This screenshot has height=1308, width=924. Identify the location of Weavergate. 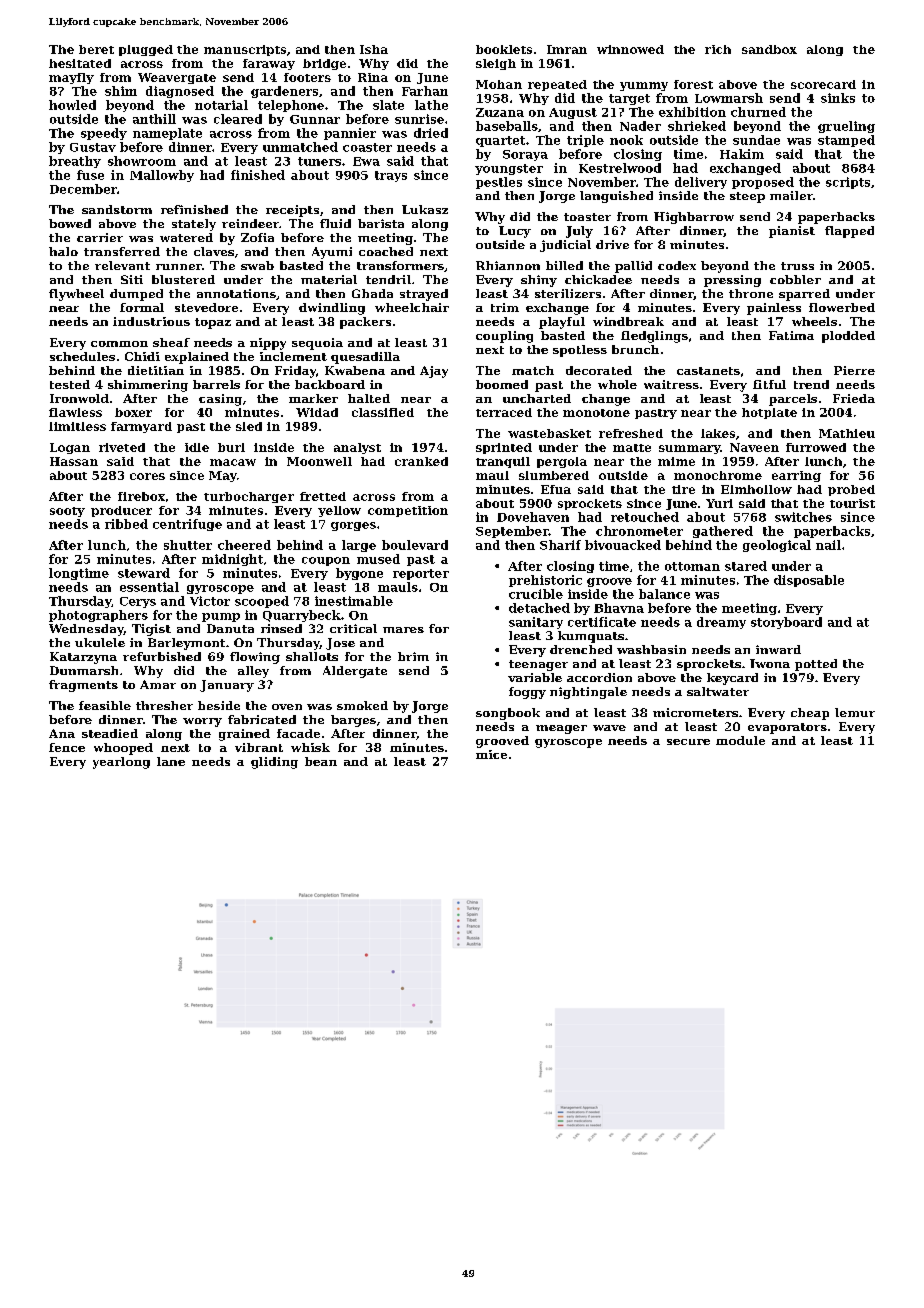
(177, 78).
